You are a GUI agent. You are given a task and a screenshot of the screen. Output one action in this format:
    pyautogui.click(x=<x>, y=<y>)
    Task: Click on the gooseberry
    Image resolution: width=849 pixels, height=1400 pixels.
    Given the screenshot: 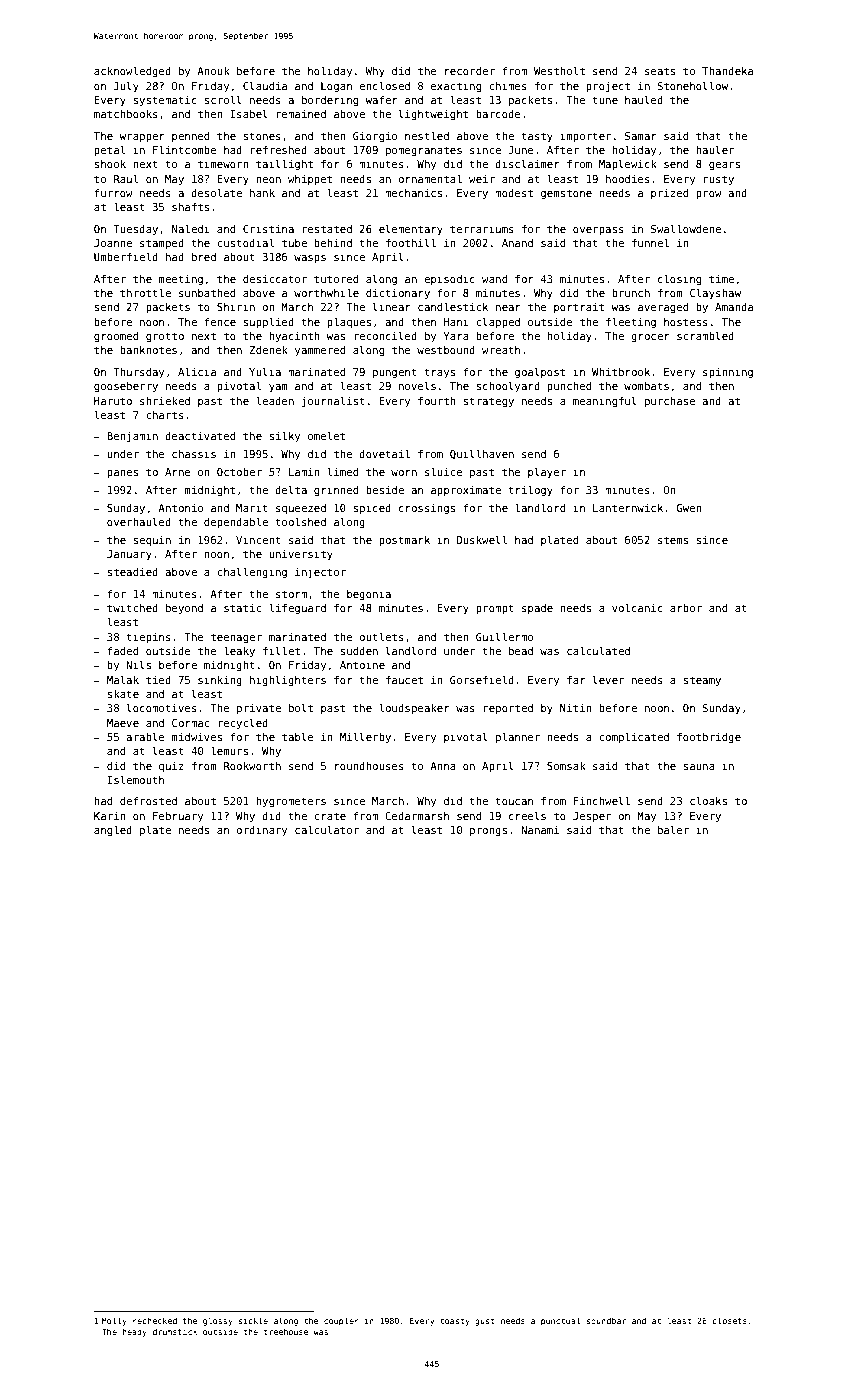 What is the action you would take?
    pyautogui.click(x=126, y=387)
